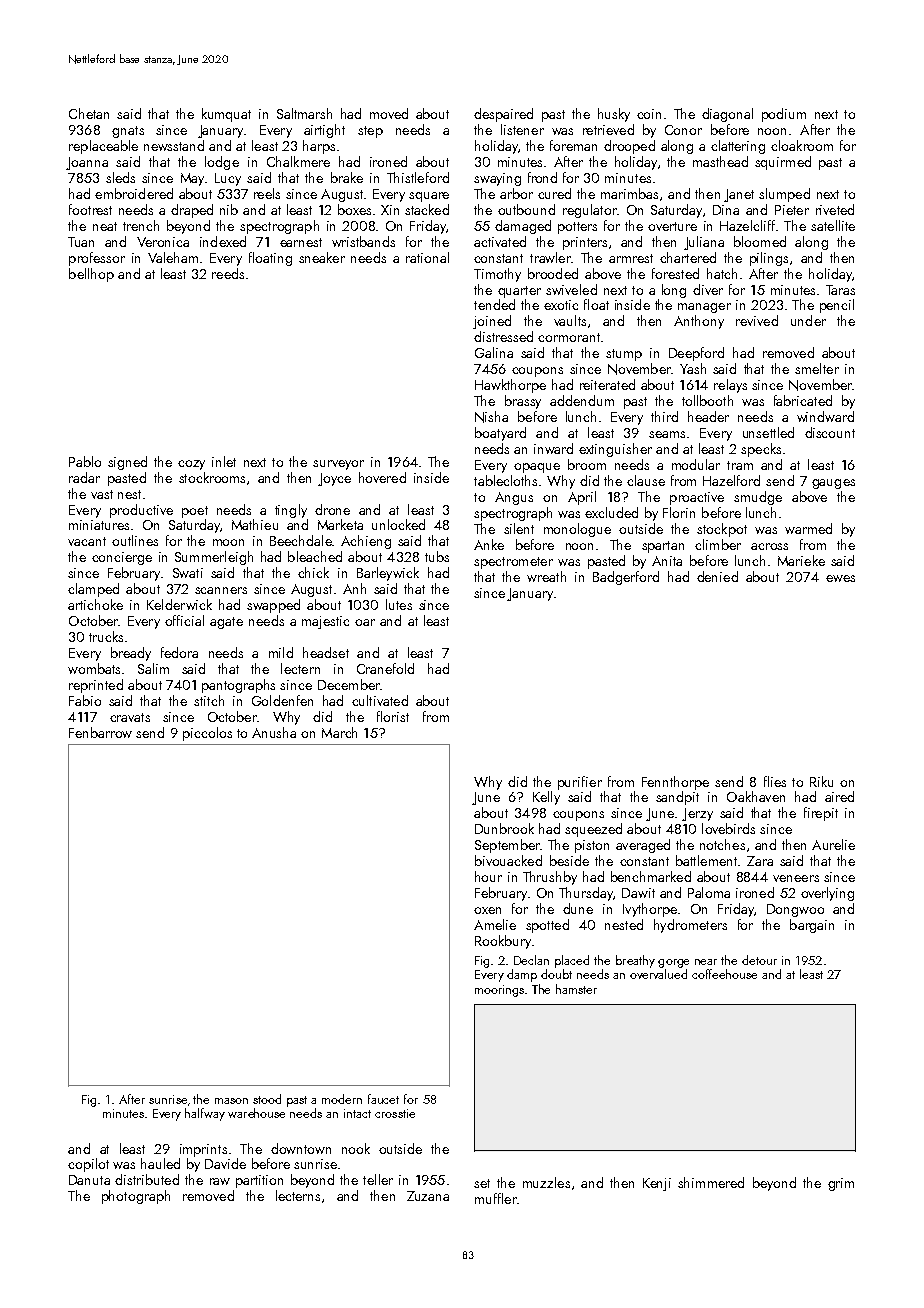 This page has width=924, height=1308. What do you see at coordinates (775, 781) in the page?
I see `flies` at bounding box center [775, 781].
